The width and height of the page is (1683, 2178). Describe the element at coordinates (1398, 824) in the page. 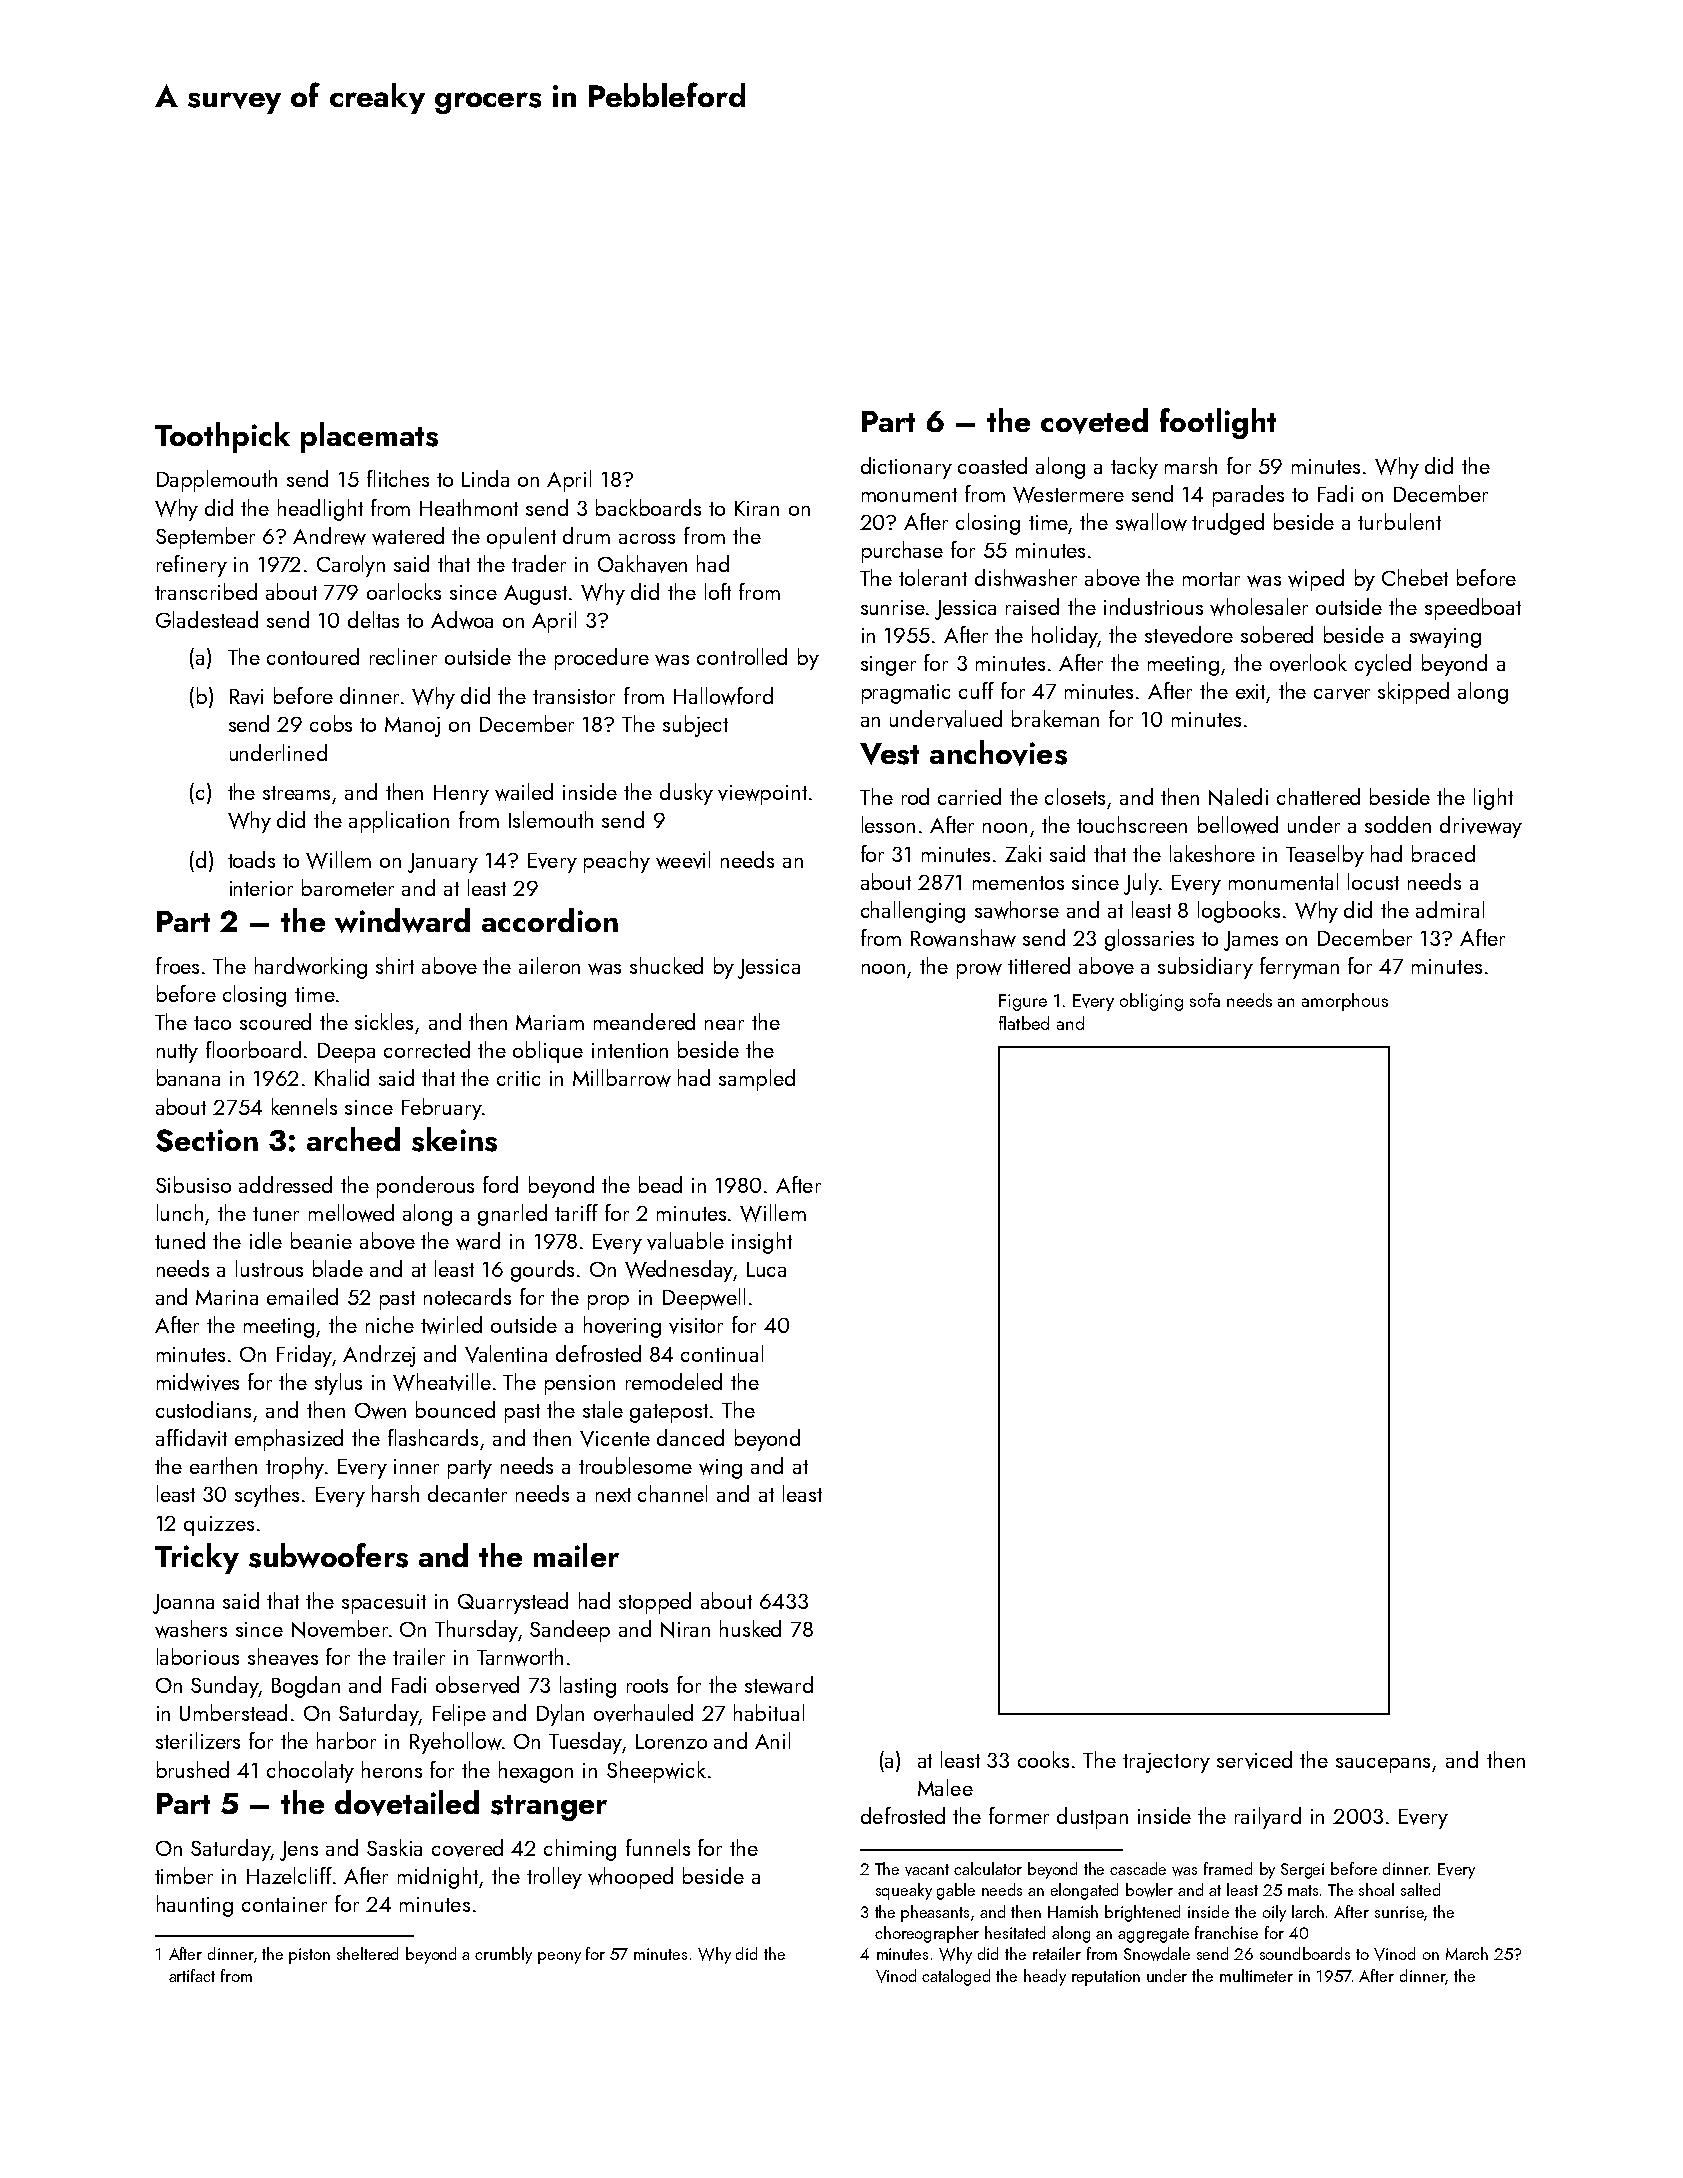

I see `sodden` at that location.
